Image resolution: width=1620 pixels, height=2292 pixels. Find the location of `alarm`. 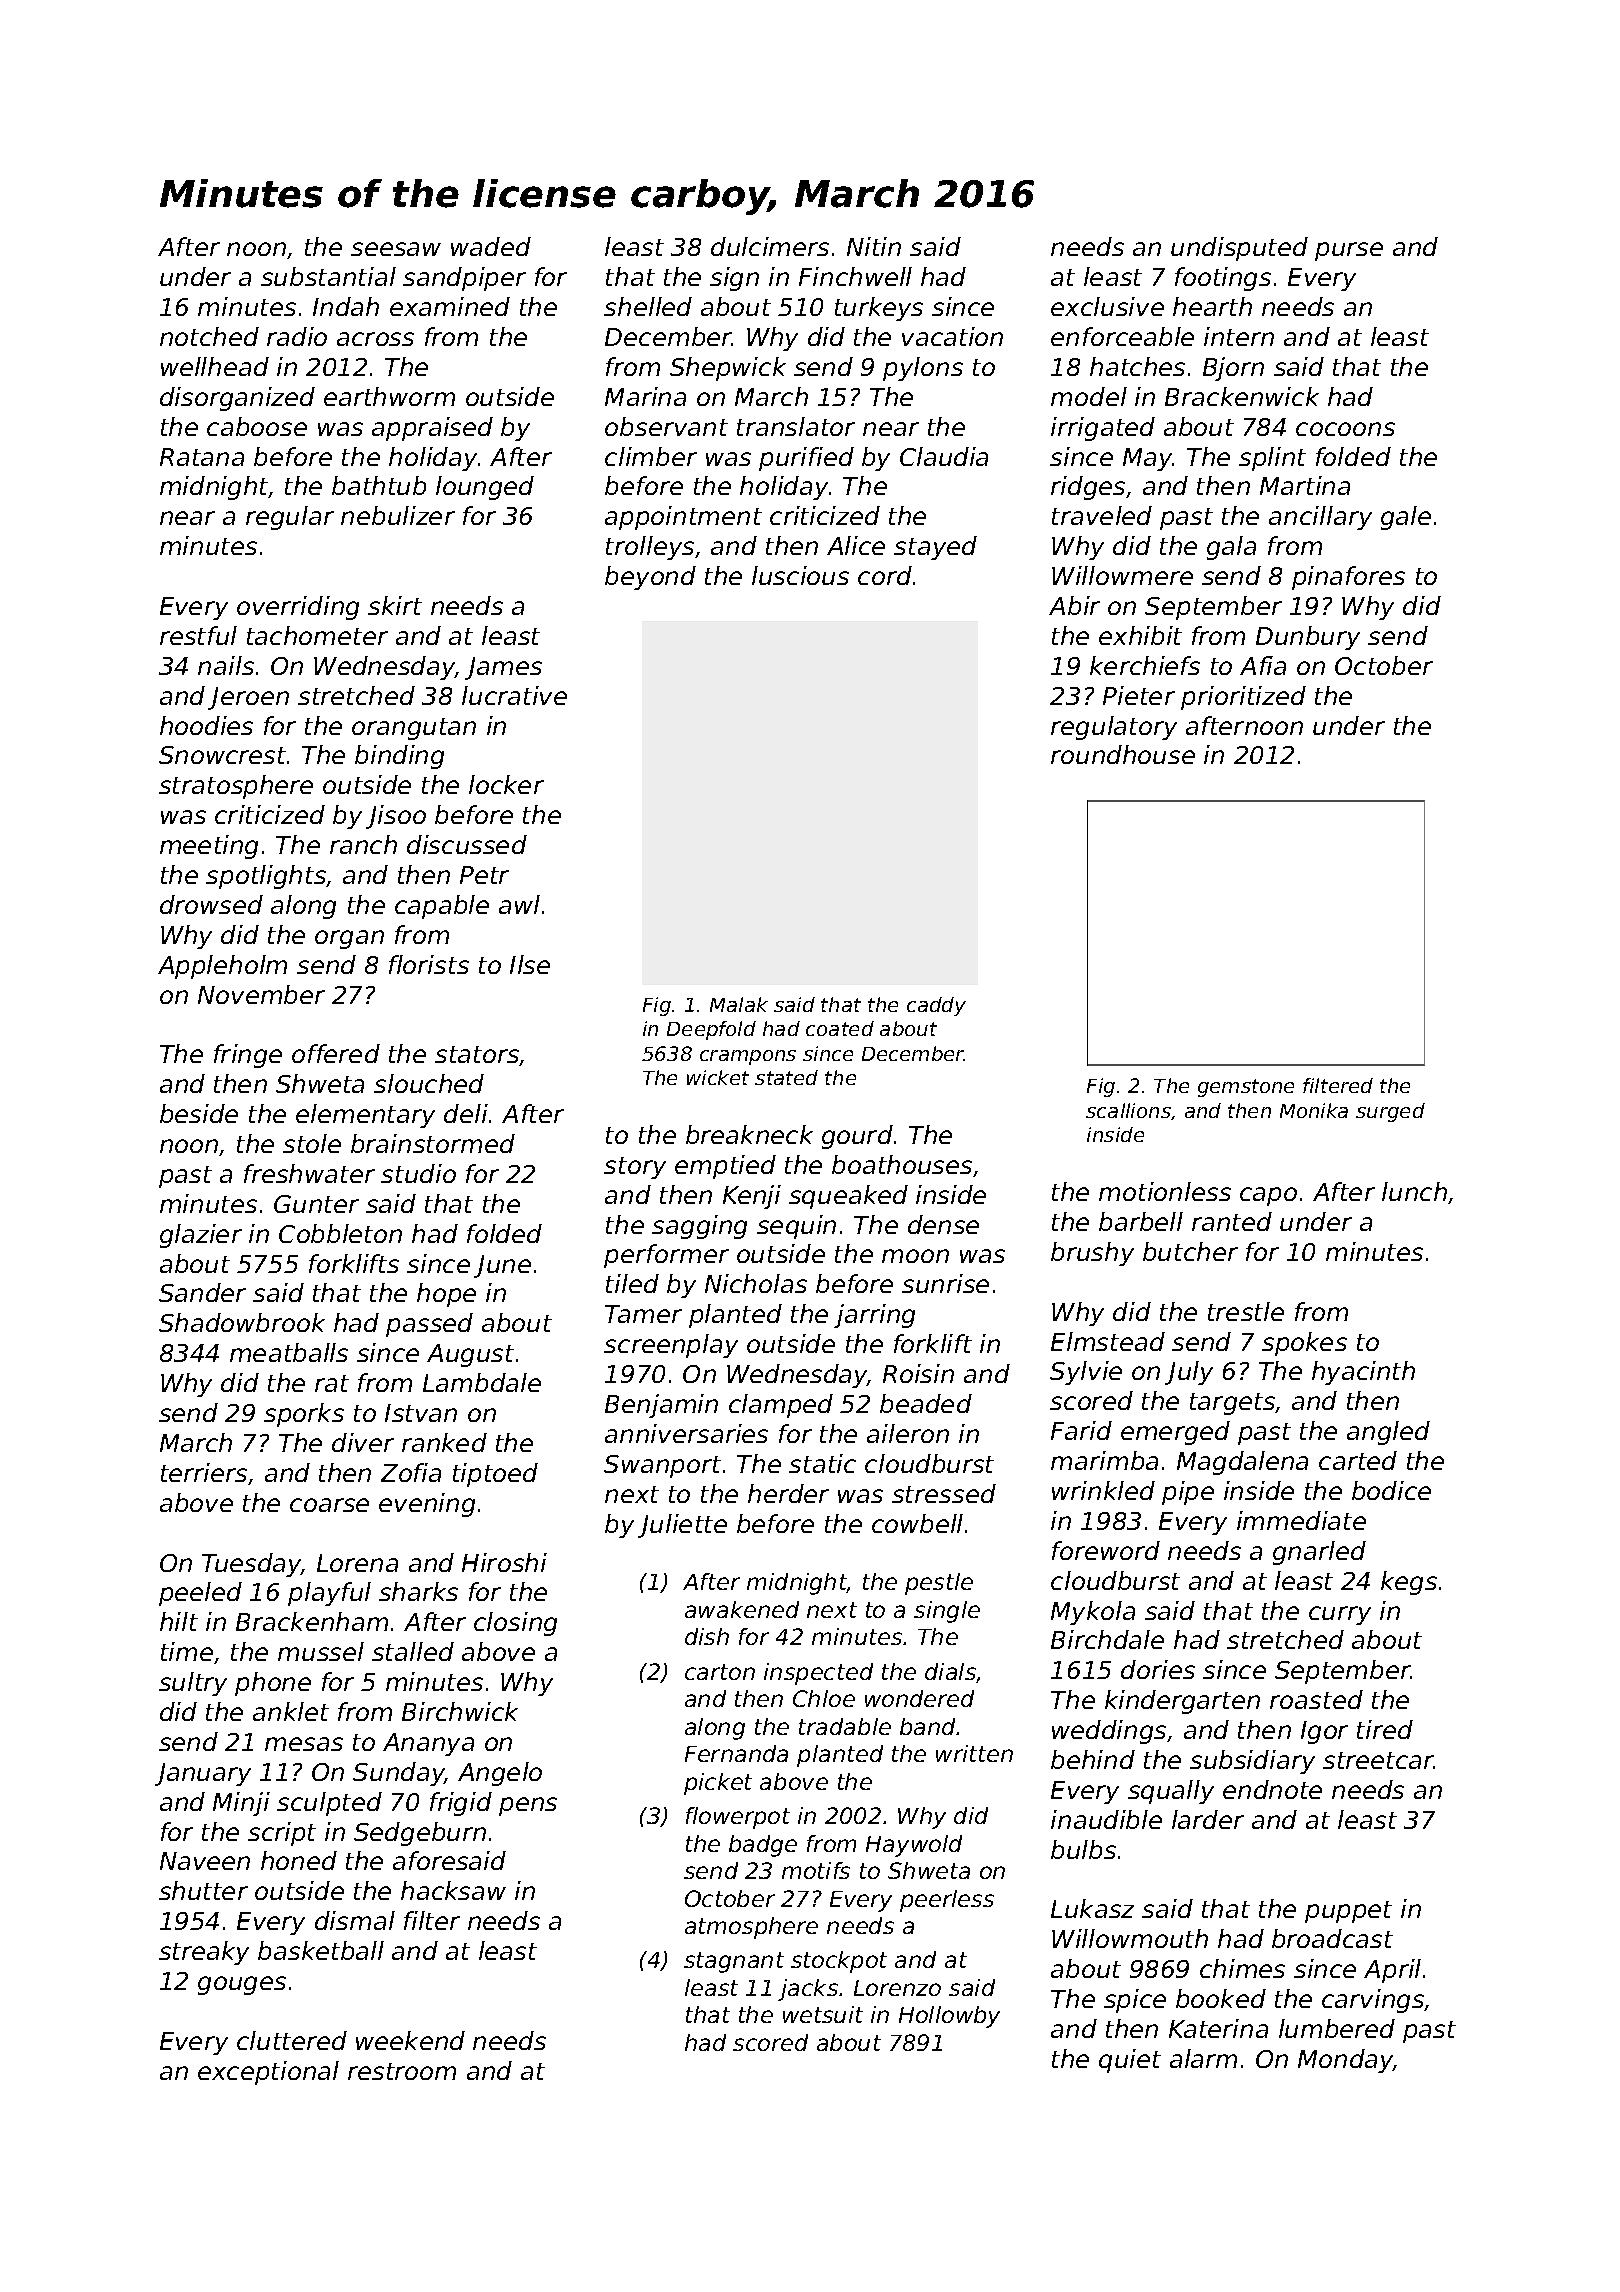

alarm is located at coordinates (1203, 2058).
